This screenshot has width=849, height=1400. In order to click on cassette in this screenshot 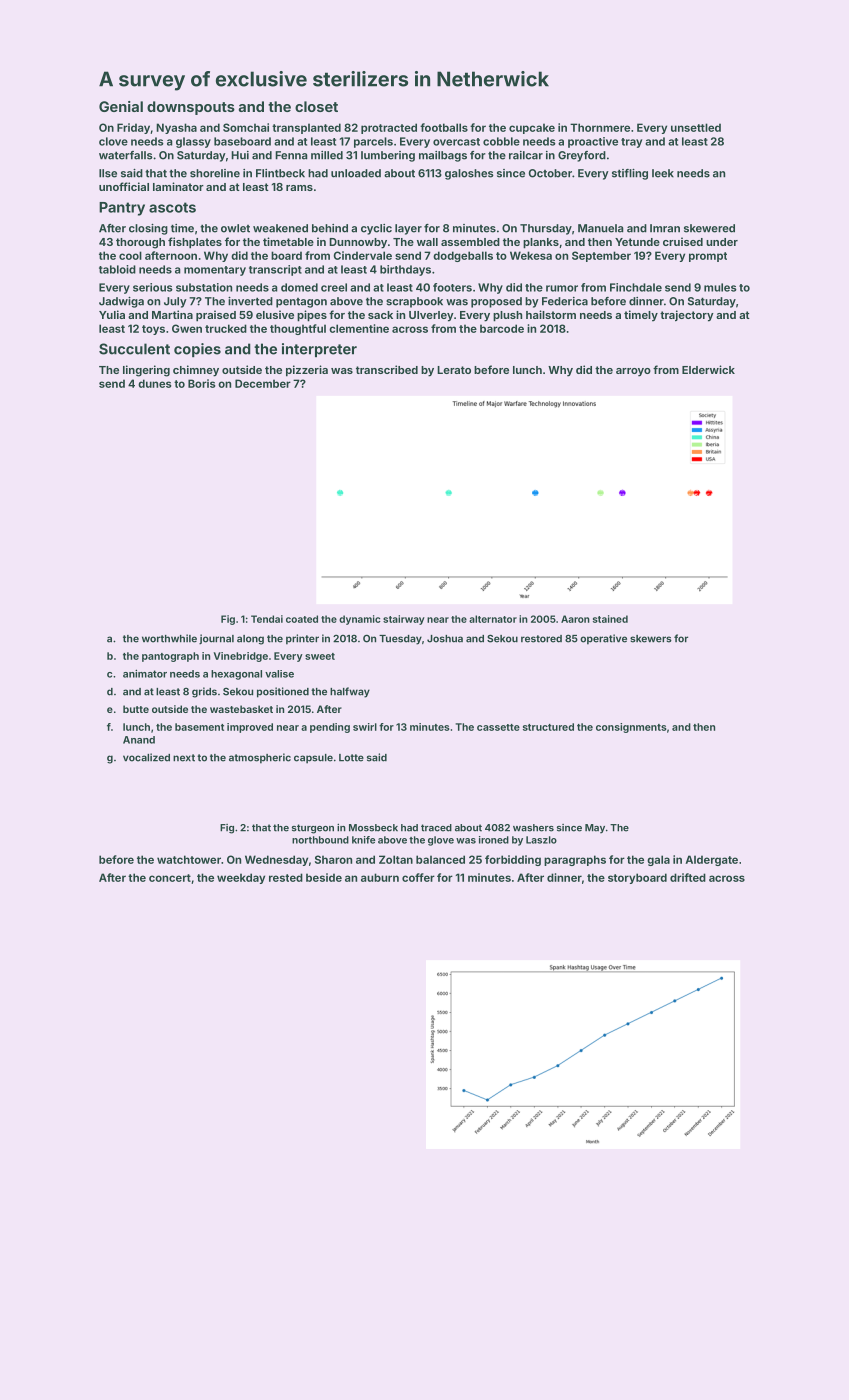, I will do `click(498, 727)`.
